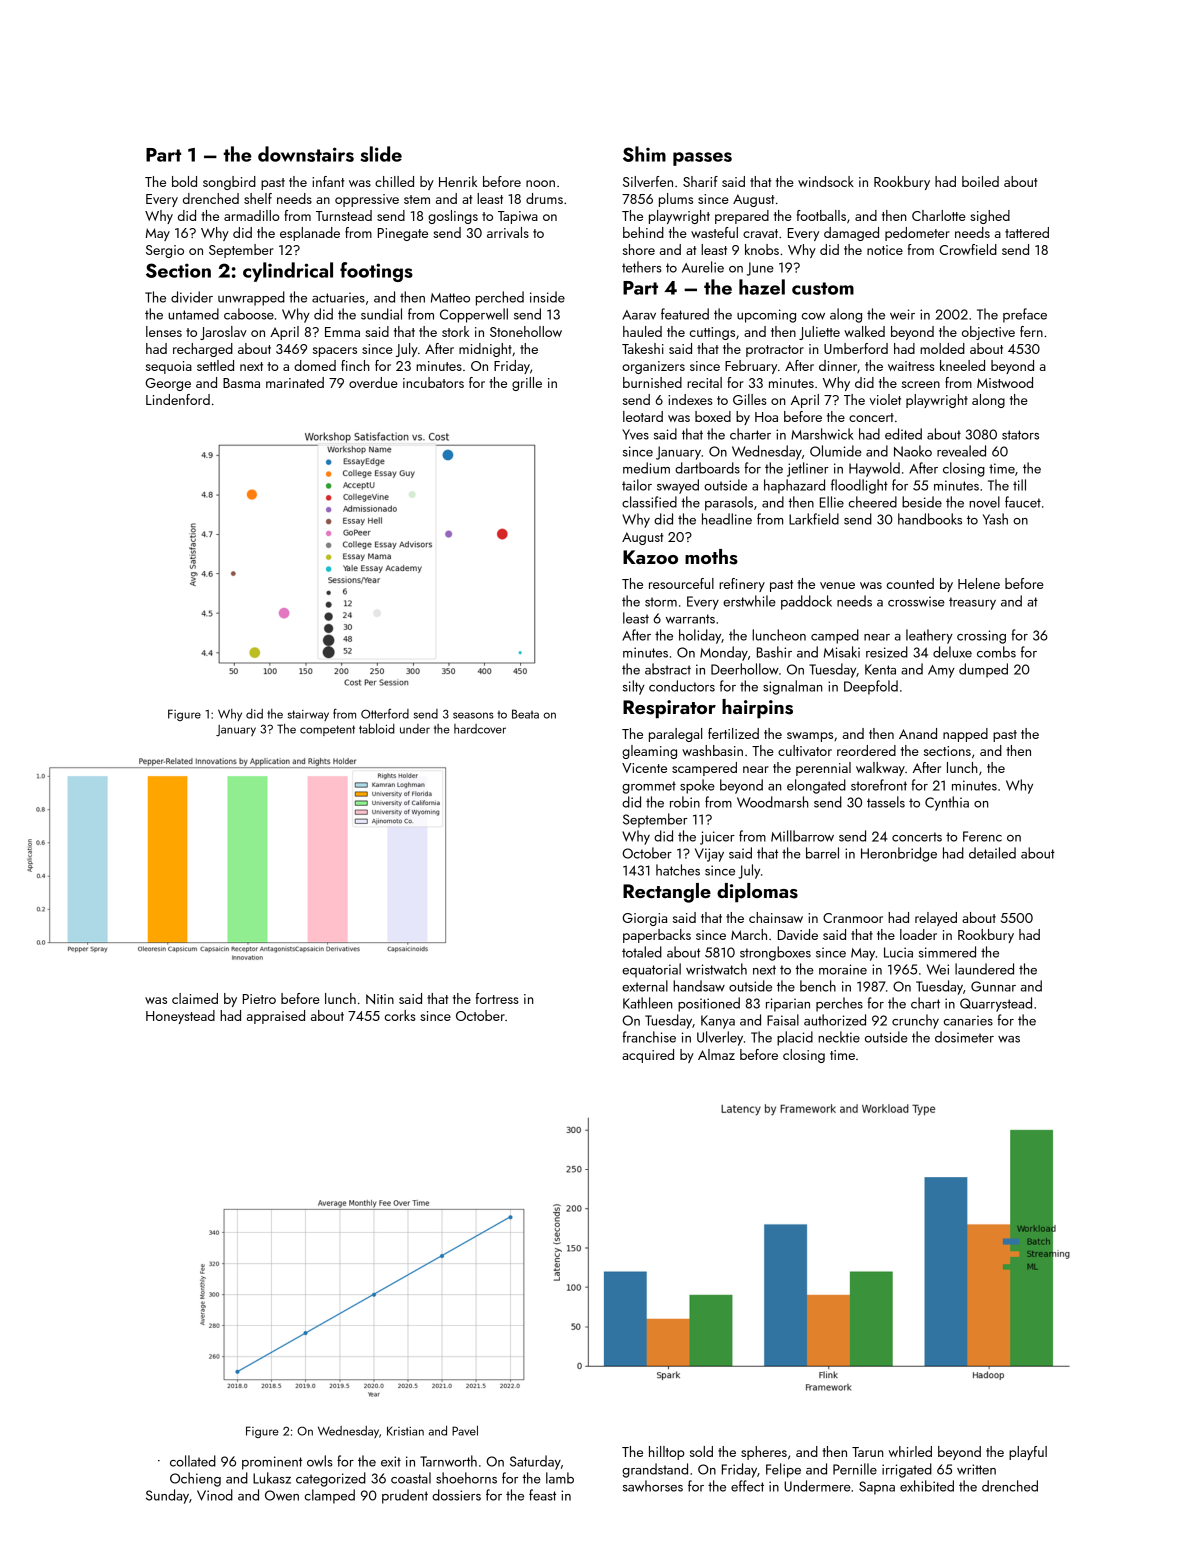 This screenshot has width=1201, height=1555. Describe the element at coordinates (184, 181) in the screenshot. I see `bold` at that location.
